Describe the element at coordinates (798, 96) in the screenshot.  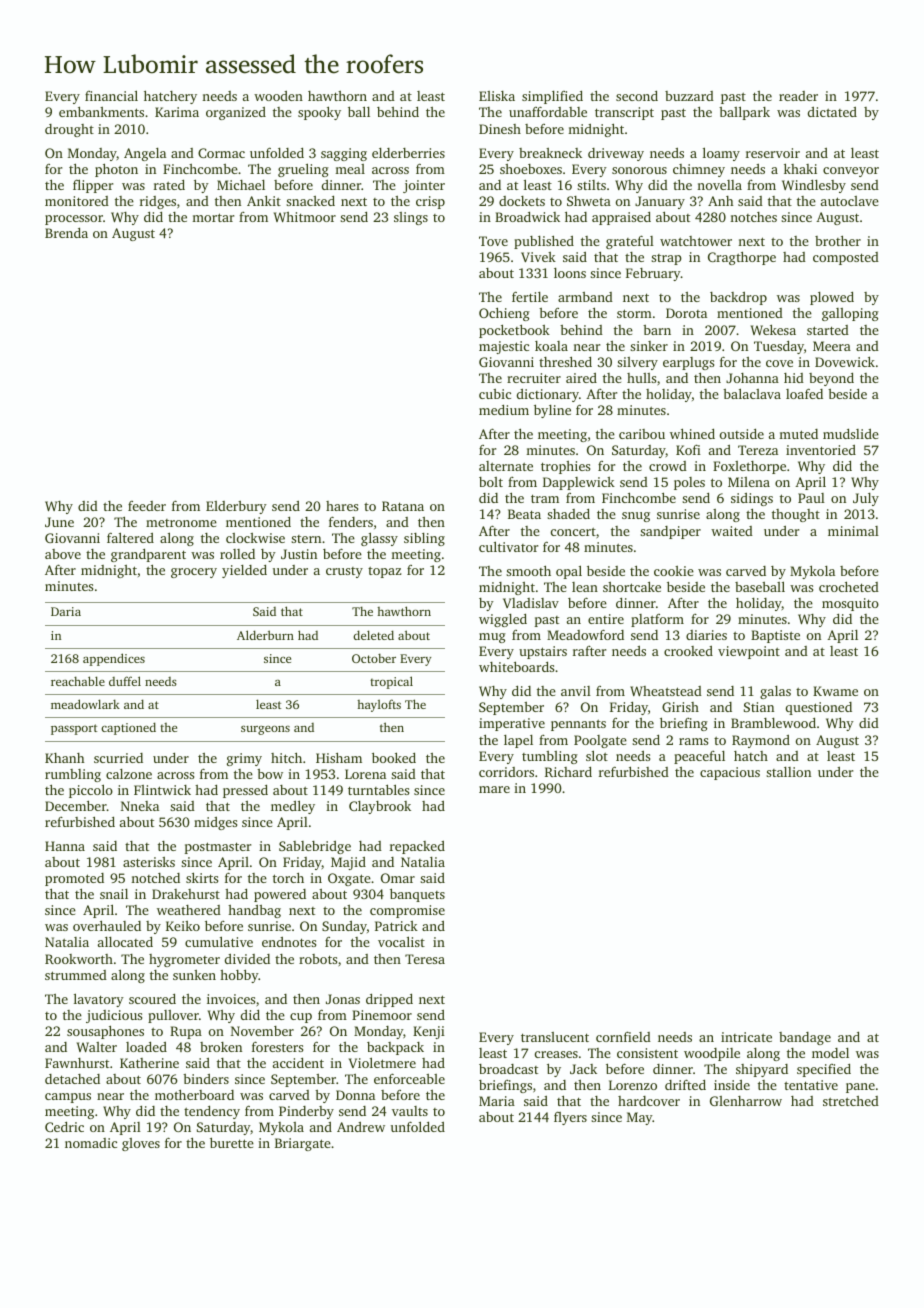
I see `reader` at that location.
